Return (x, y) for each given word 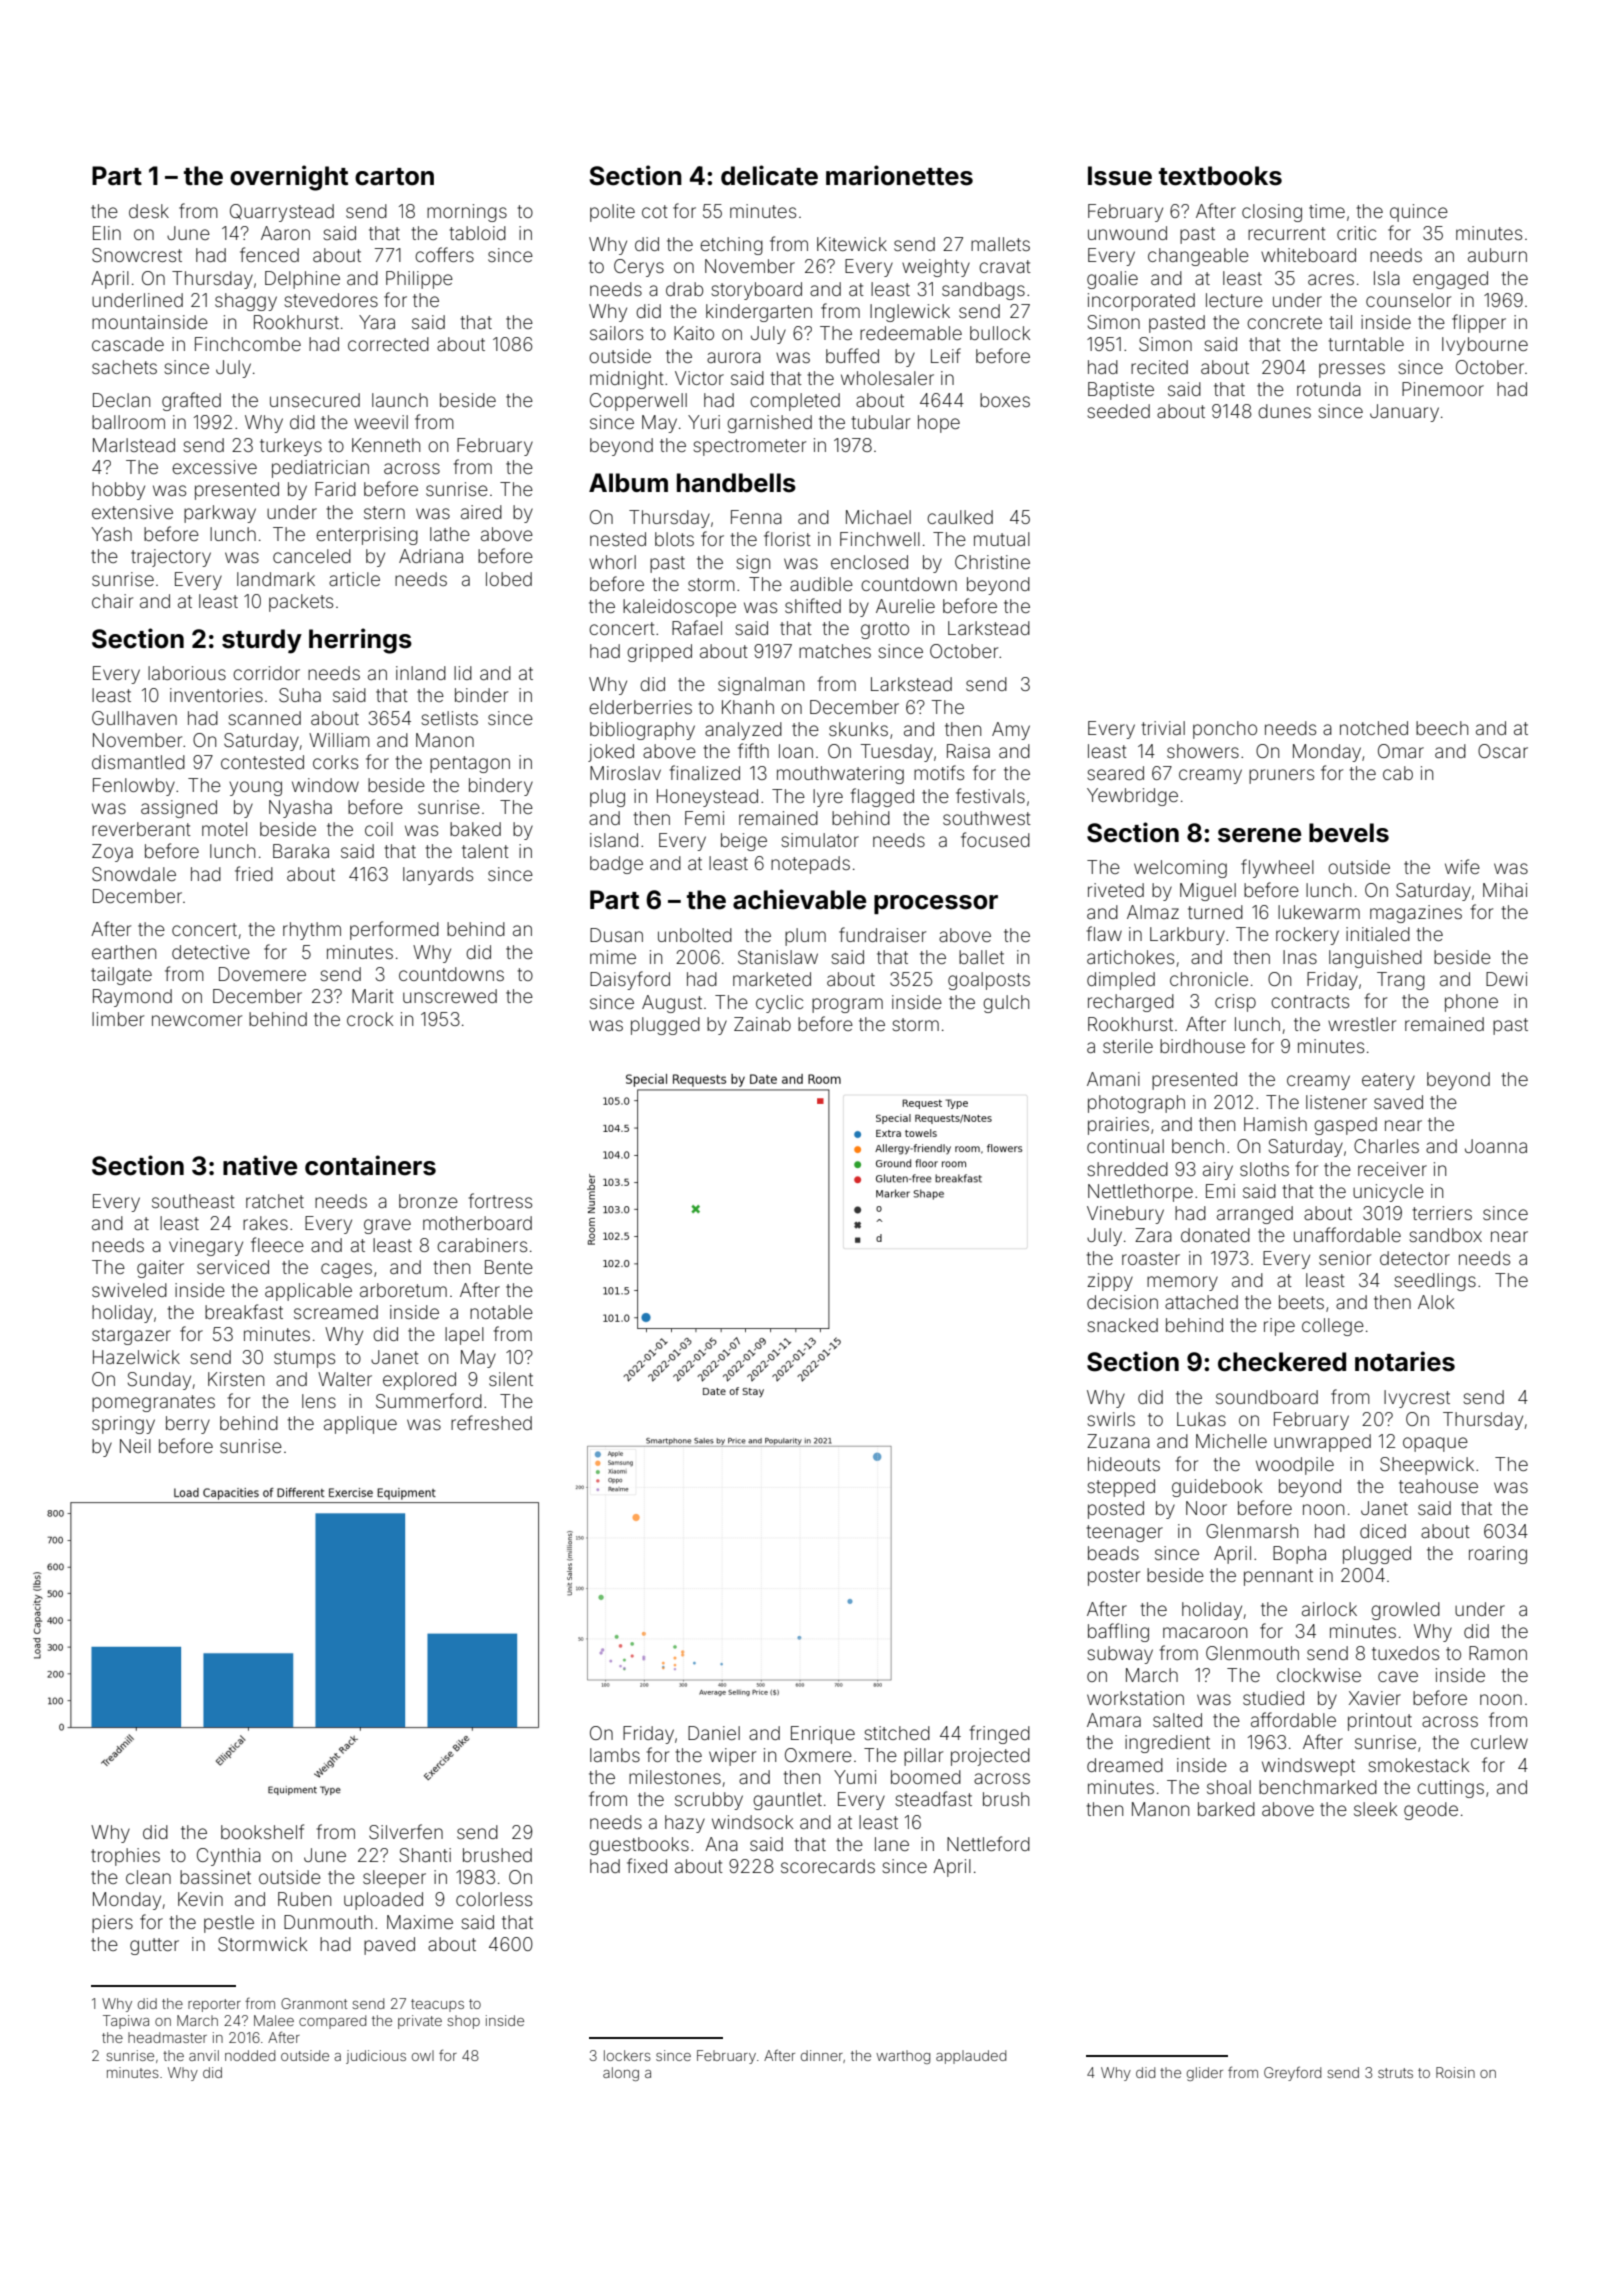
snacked (1123, 1325)
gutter (154, 1946)
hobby (118, 491)
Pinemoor (1443, 389)
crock (370, 1019)
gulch (1006, 1004)
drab (684, 289)
